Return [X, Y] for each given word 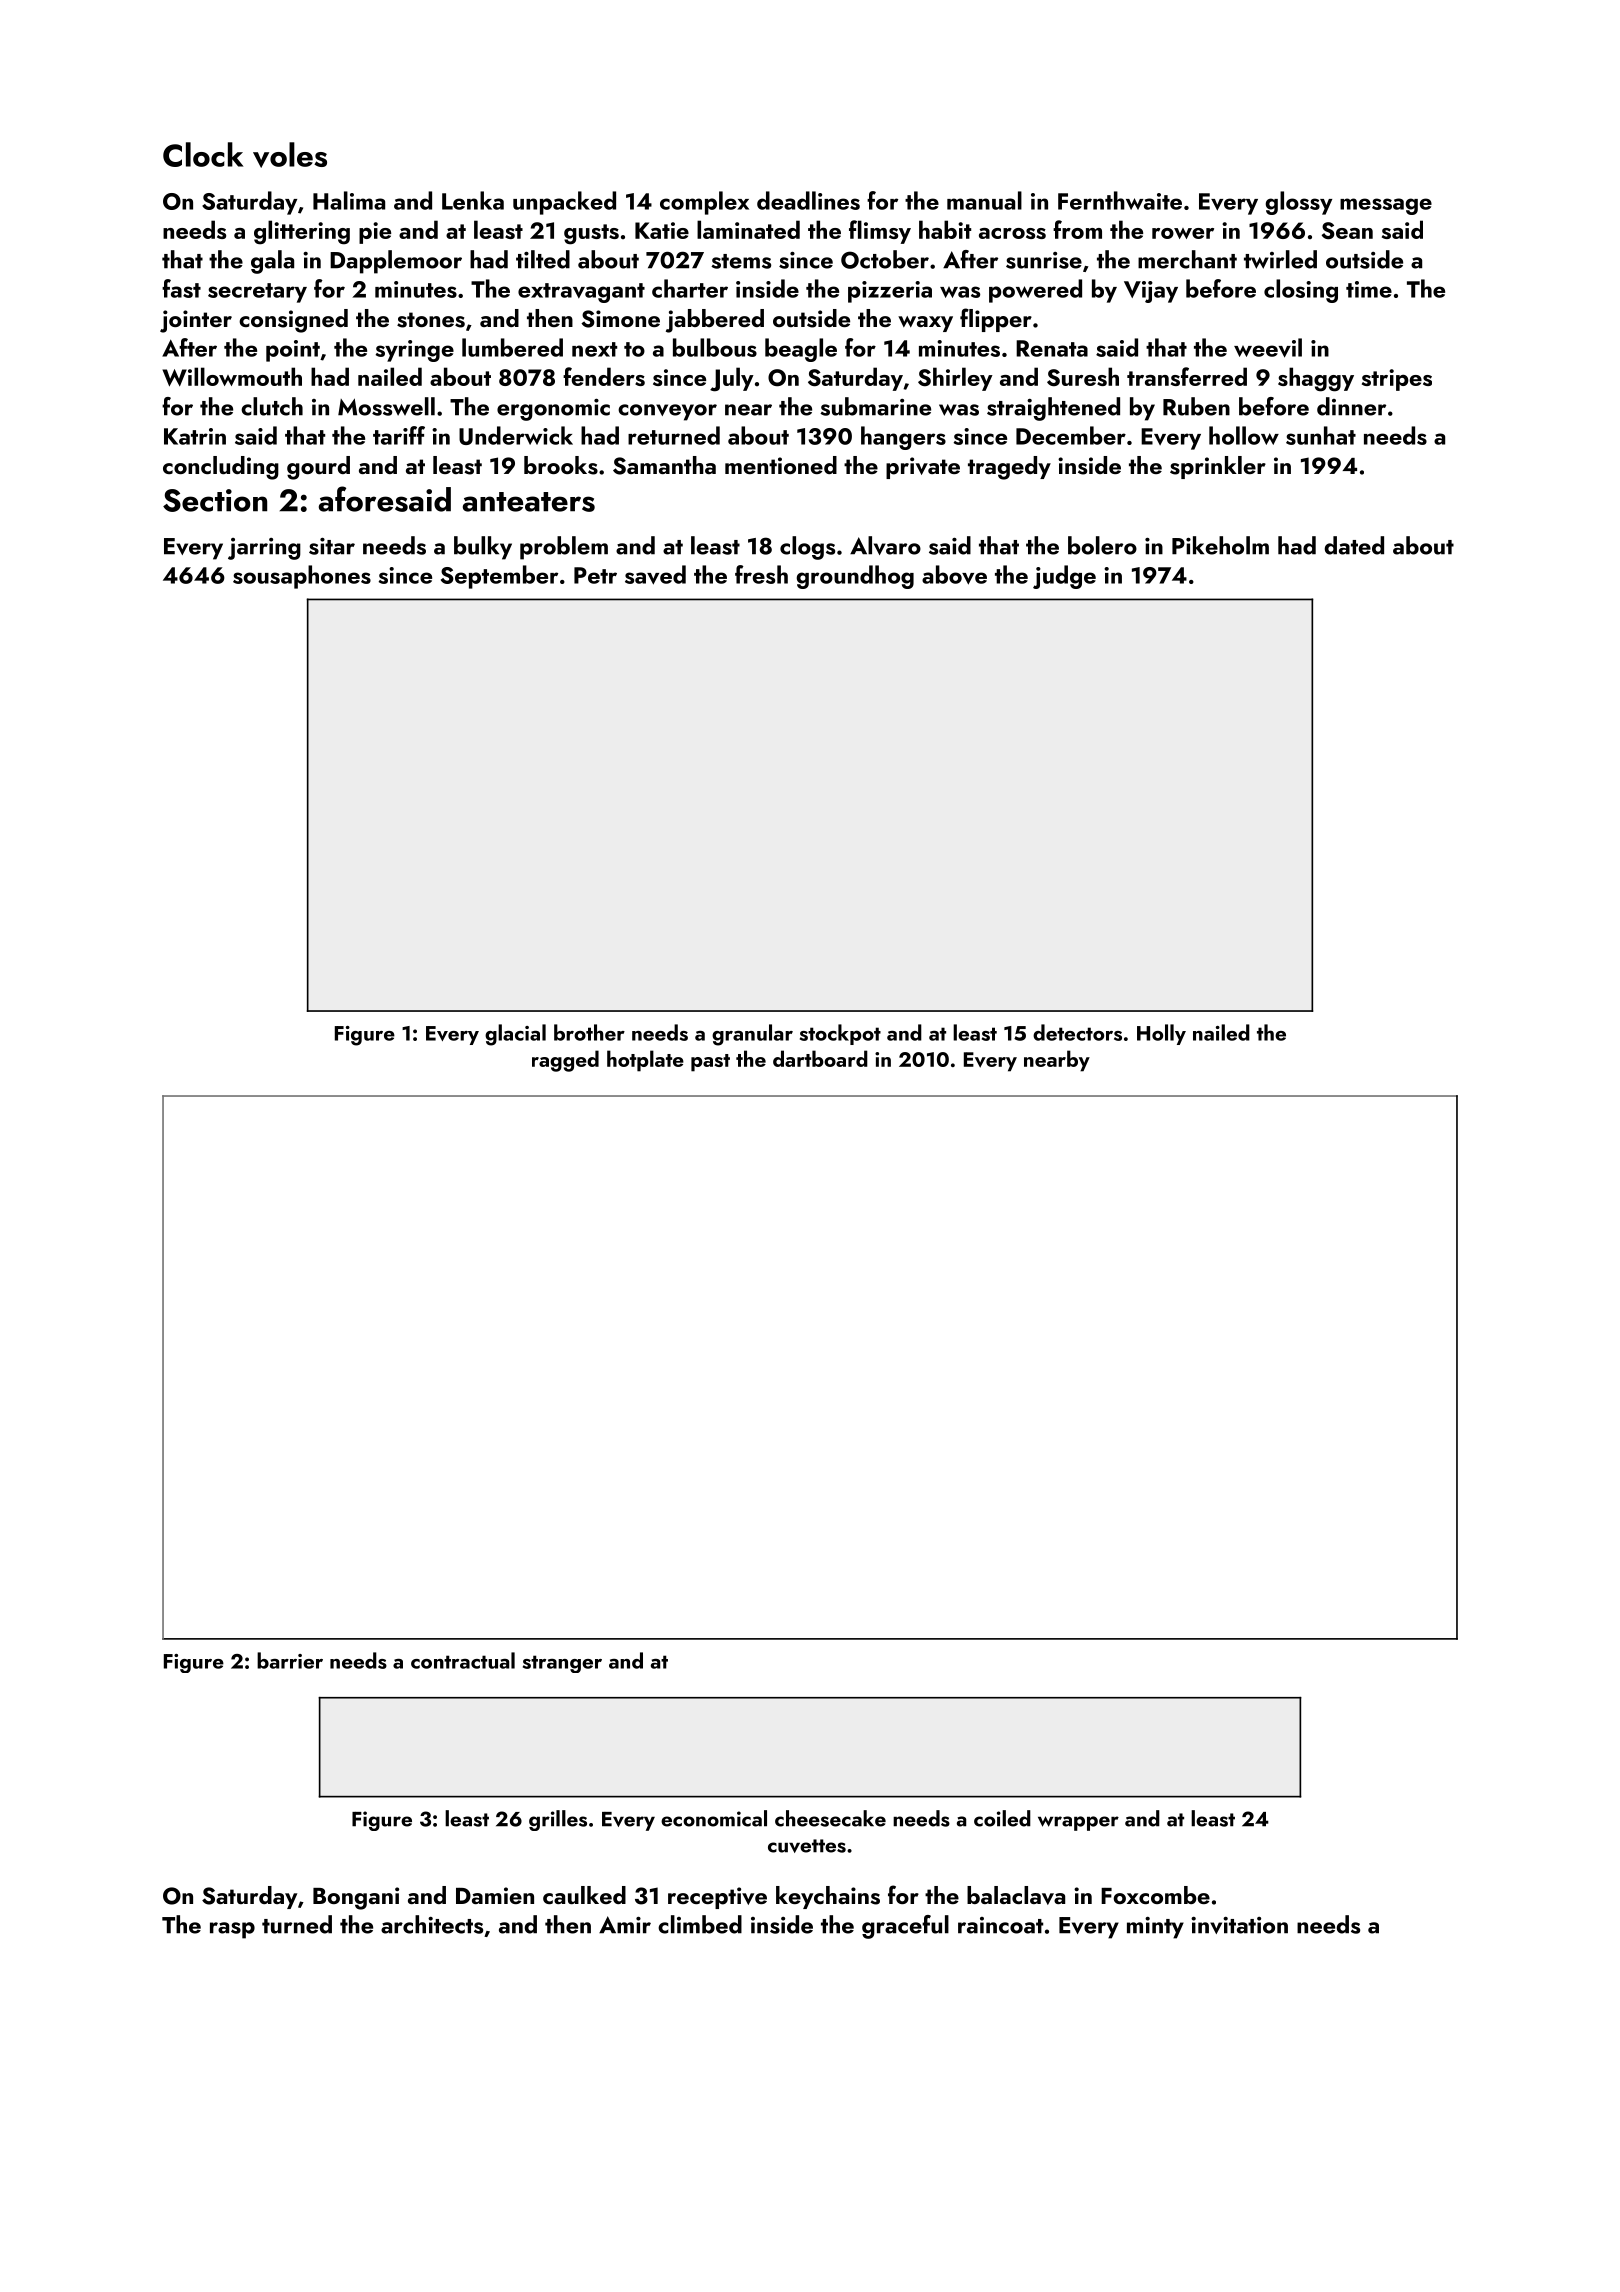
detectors [1077, 1032]
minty [1155, 1928]
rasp [232, 1930]
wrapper [1078, 1823]
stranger [562, 1664]
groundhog [855, 577]
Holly [1161, 1034]
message [1386, 206]
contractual [463, 1660]
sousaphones [302, 577]
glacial [515, 1035]
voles [290, 155]
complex [704, 203]
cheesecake [830, 1818]
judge [1064, 577]
